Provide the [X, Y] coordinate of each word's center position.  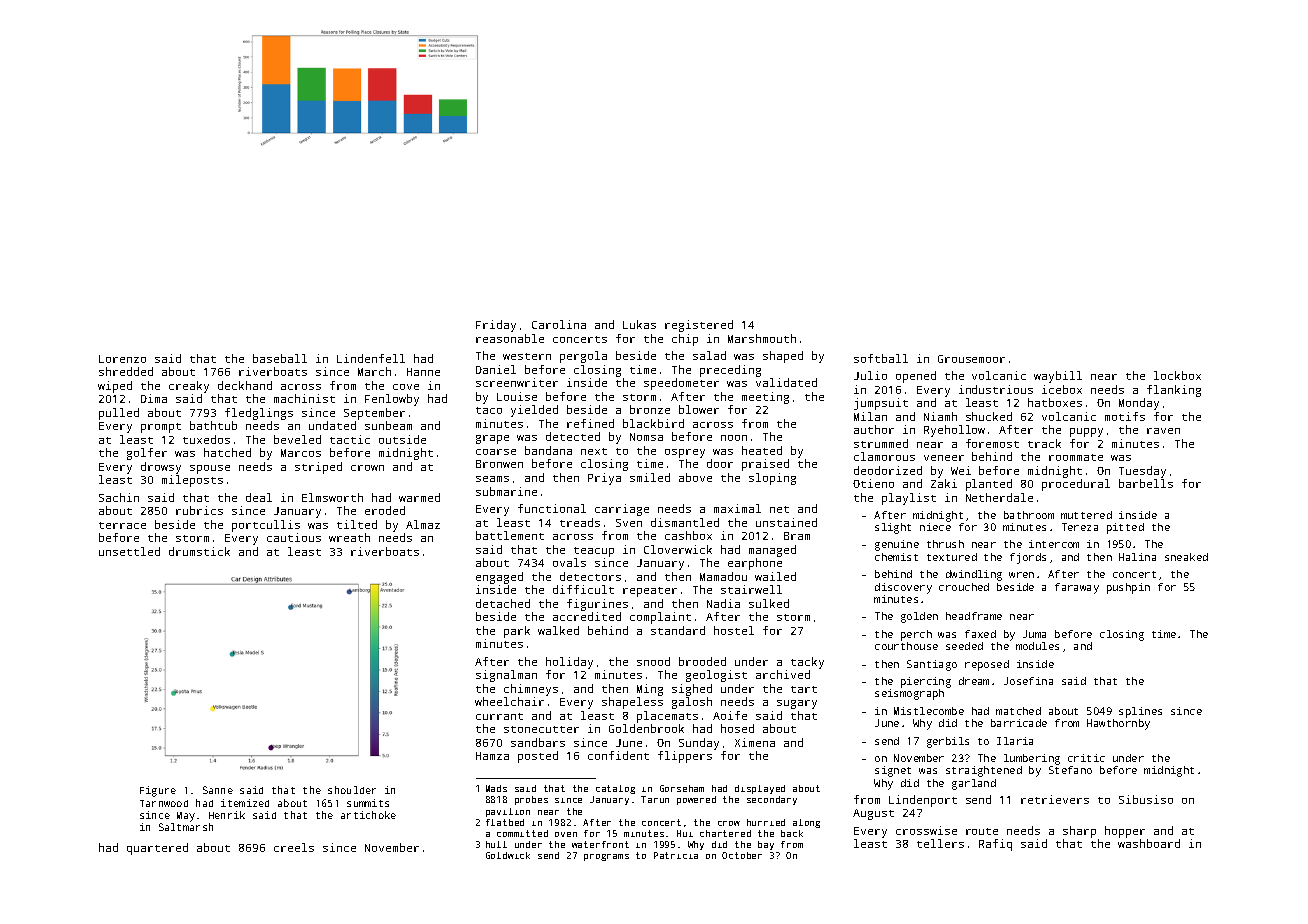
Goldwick [508, 855]
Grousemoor [971, 359]
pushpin [1128, 588]
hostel [734, 630]
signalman [506, 676]
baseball [280, 358]
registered [699, 326]
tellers [940, 843]
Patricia [676, 855]
